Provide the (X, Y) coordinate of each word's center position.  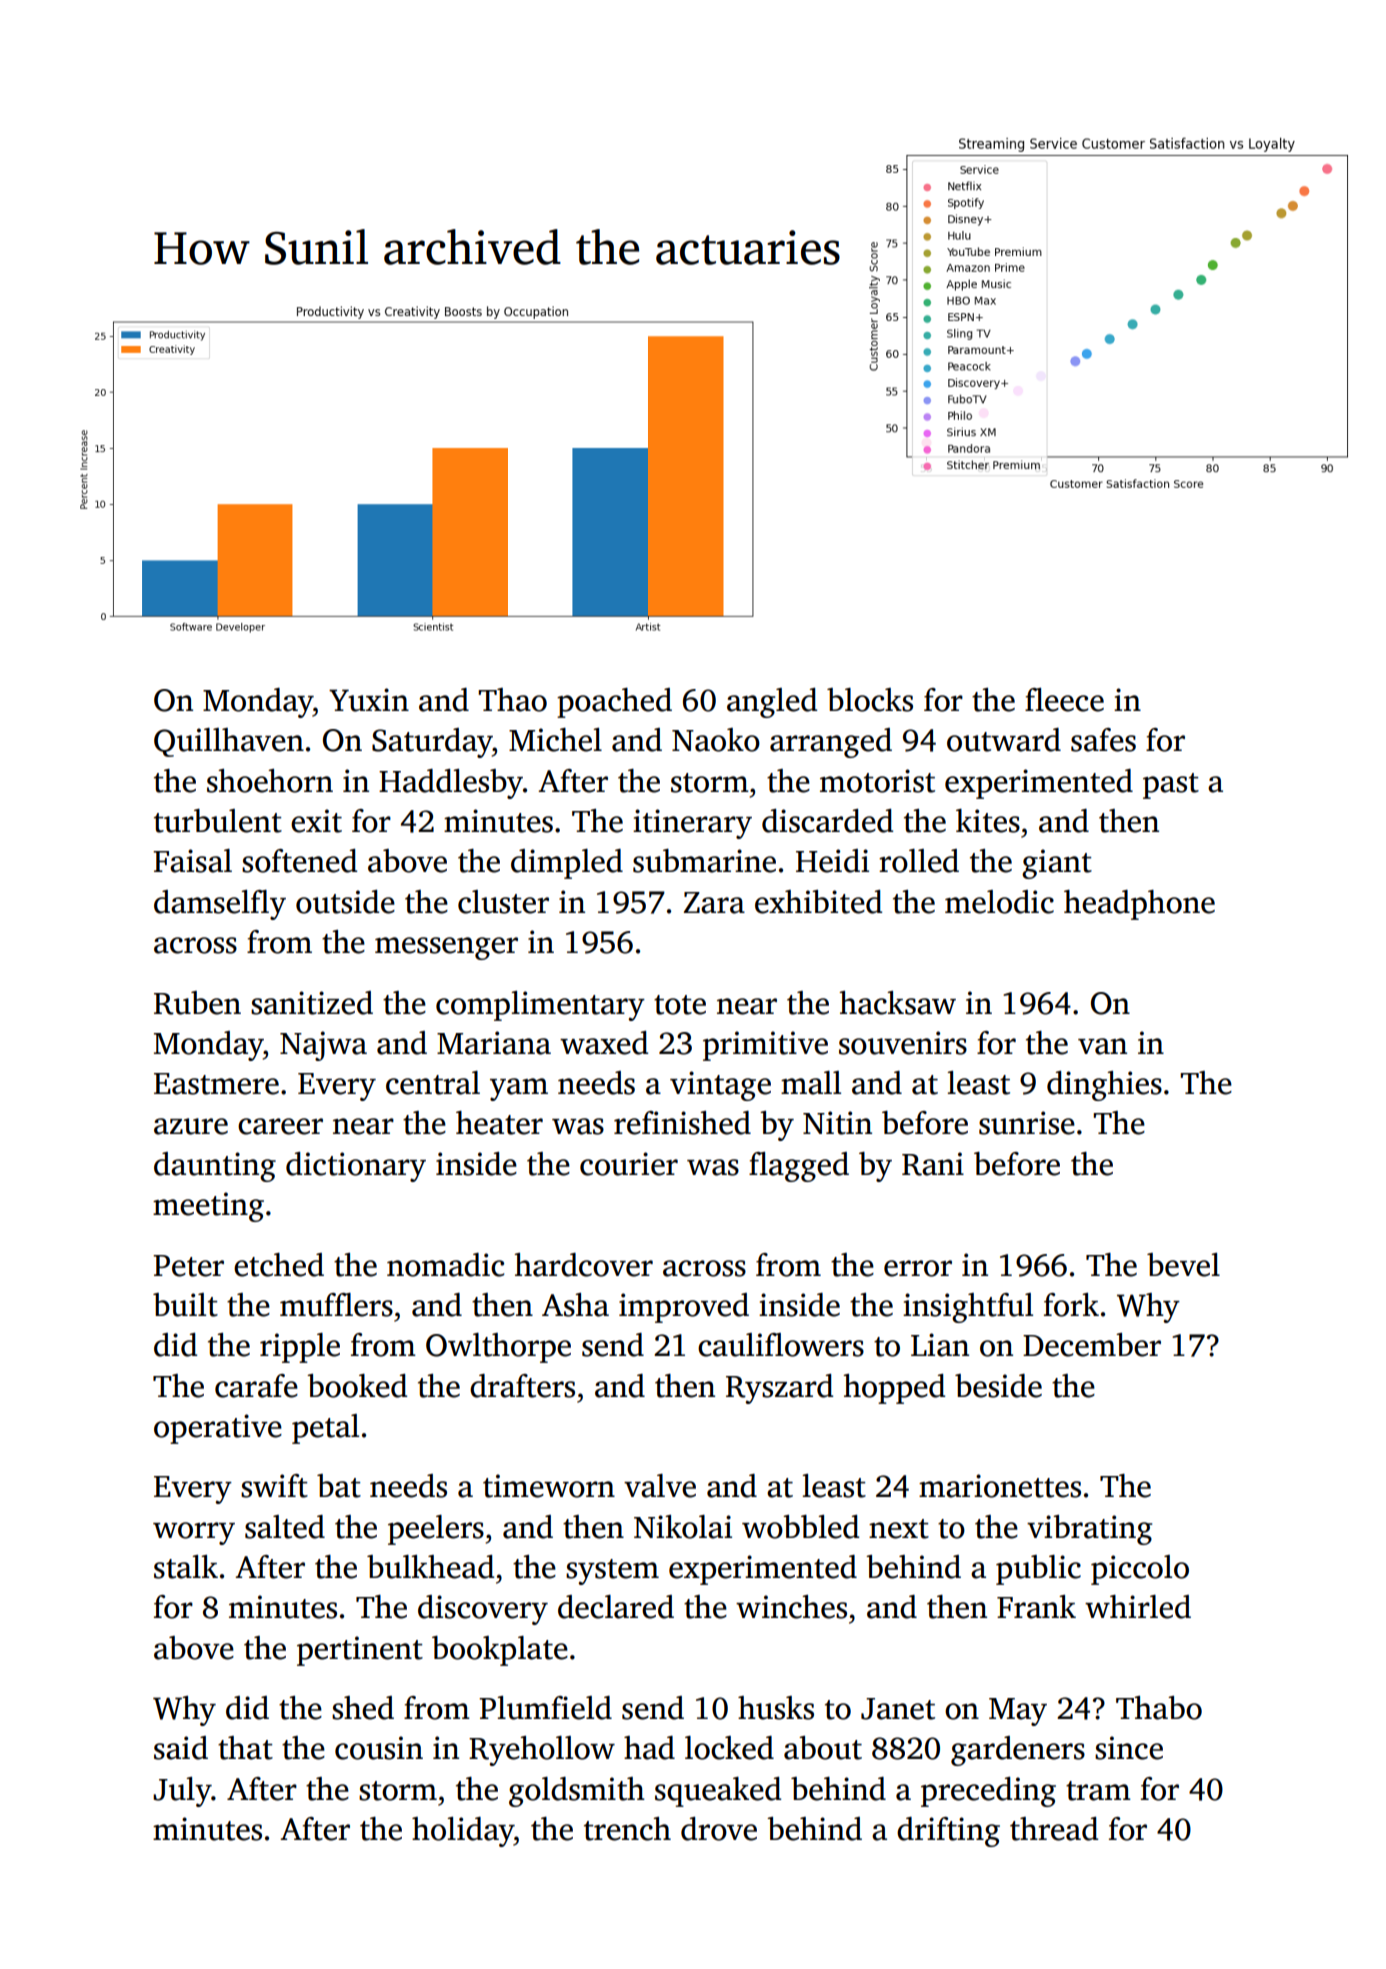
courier (629, 1164)
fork (1071, 1305)
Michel (555, 740)
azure (191, 1126)
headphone (1139, 905)
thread (1054, 1829)
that (245, 1748)
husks (776, 1708)
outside (345, 902)
